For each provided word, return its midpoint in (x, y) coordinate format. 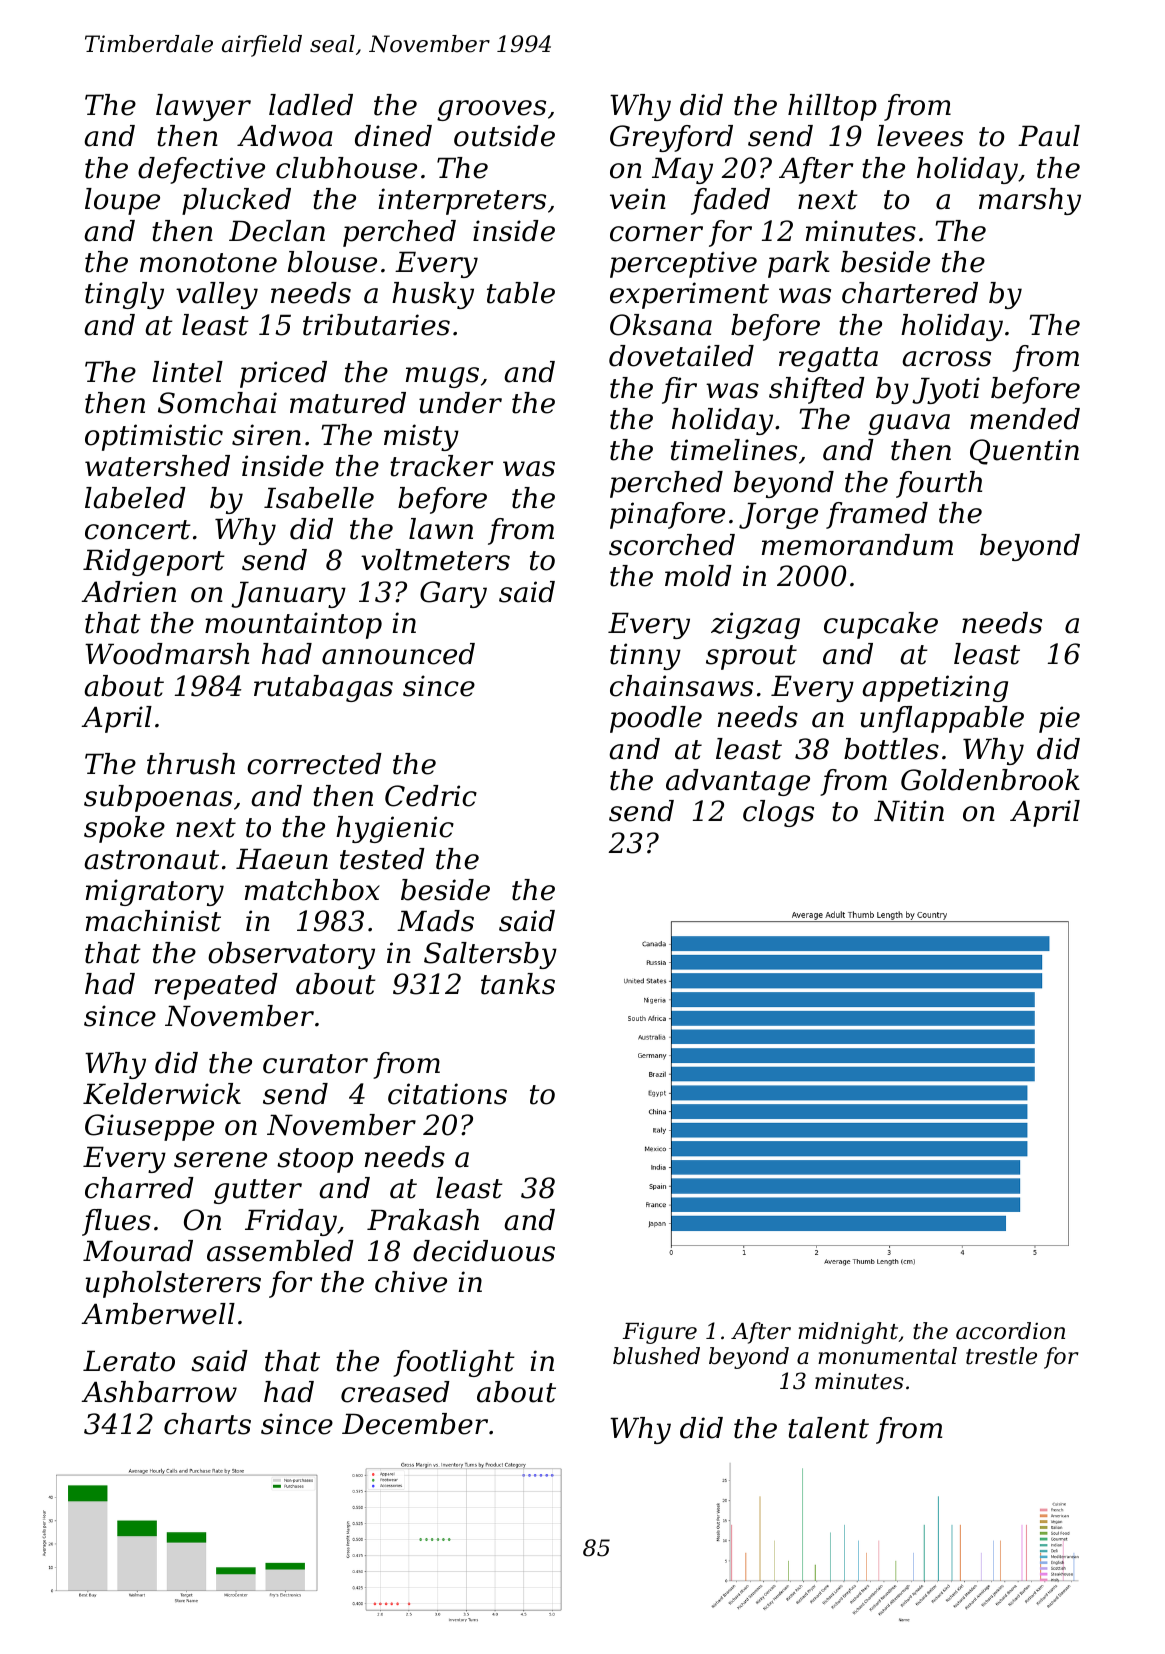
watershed (157, 466)
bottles (891, 749)
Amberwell (158, 1314)
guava (909, 424)
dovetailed (681, 356)
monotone (208, 263)
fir (679, 390)
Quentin (1024, 452)
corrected (314, 764)
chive (411, 1282)
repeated (216, 986)
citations (447, 1094)
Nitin (909, 811)
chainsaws (681, 686)
